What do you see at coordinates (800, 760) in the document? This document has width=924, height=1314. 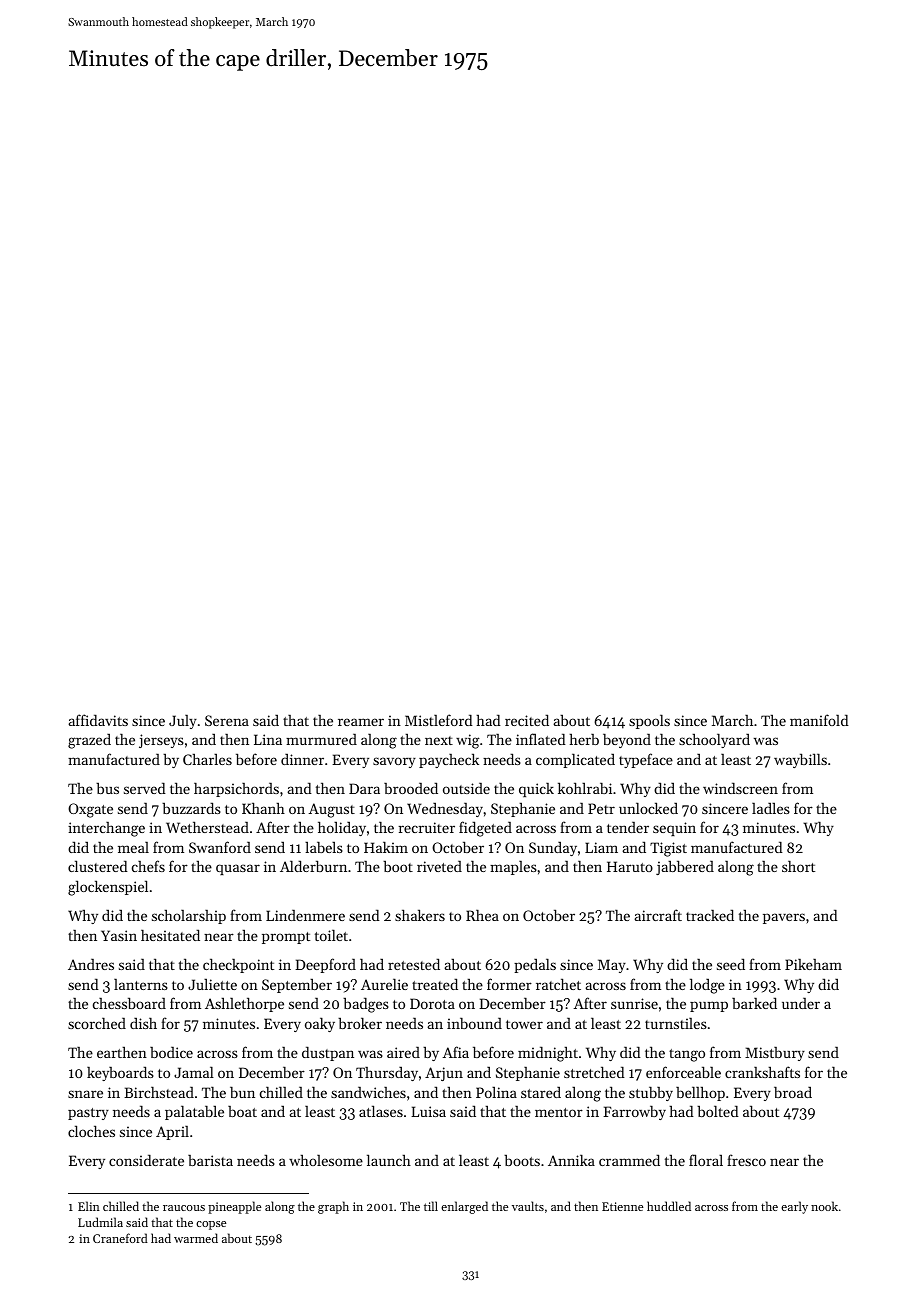 I see `waybills` at bounding box center [800, 760].
